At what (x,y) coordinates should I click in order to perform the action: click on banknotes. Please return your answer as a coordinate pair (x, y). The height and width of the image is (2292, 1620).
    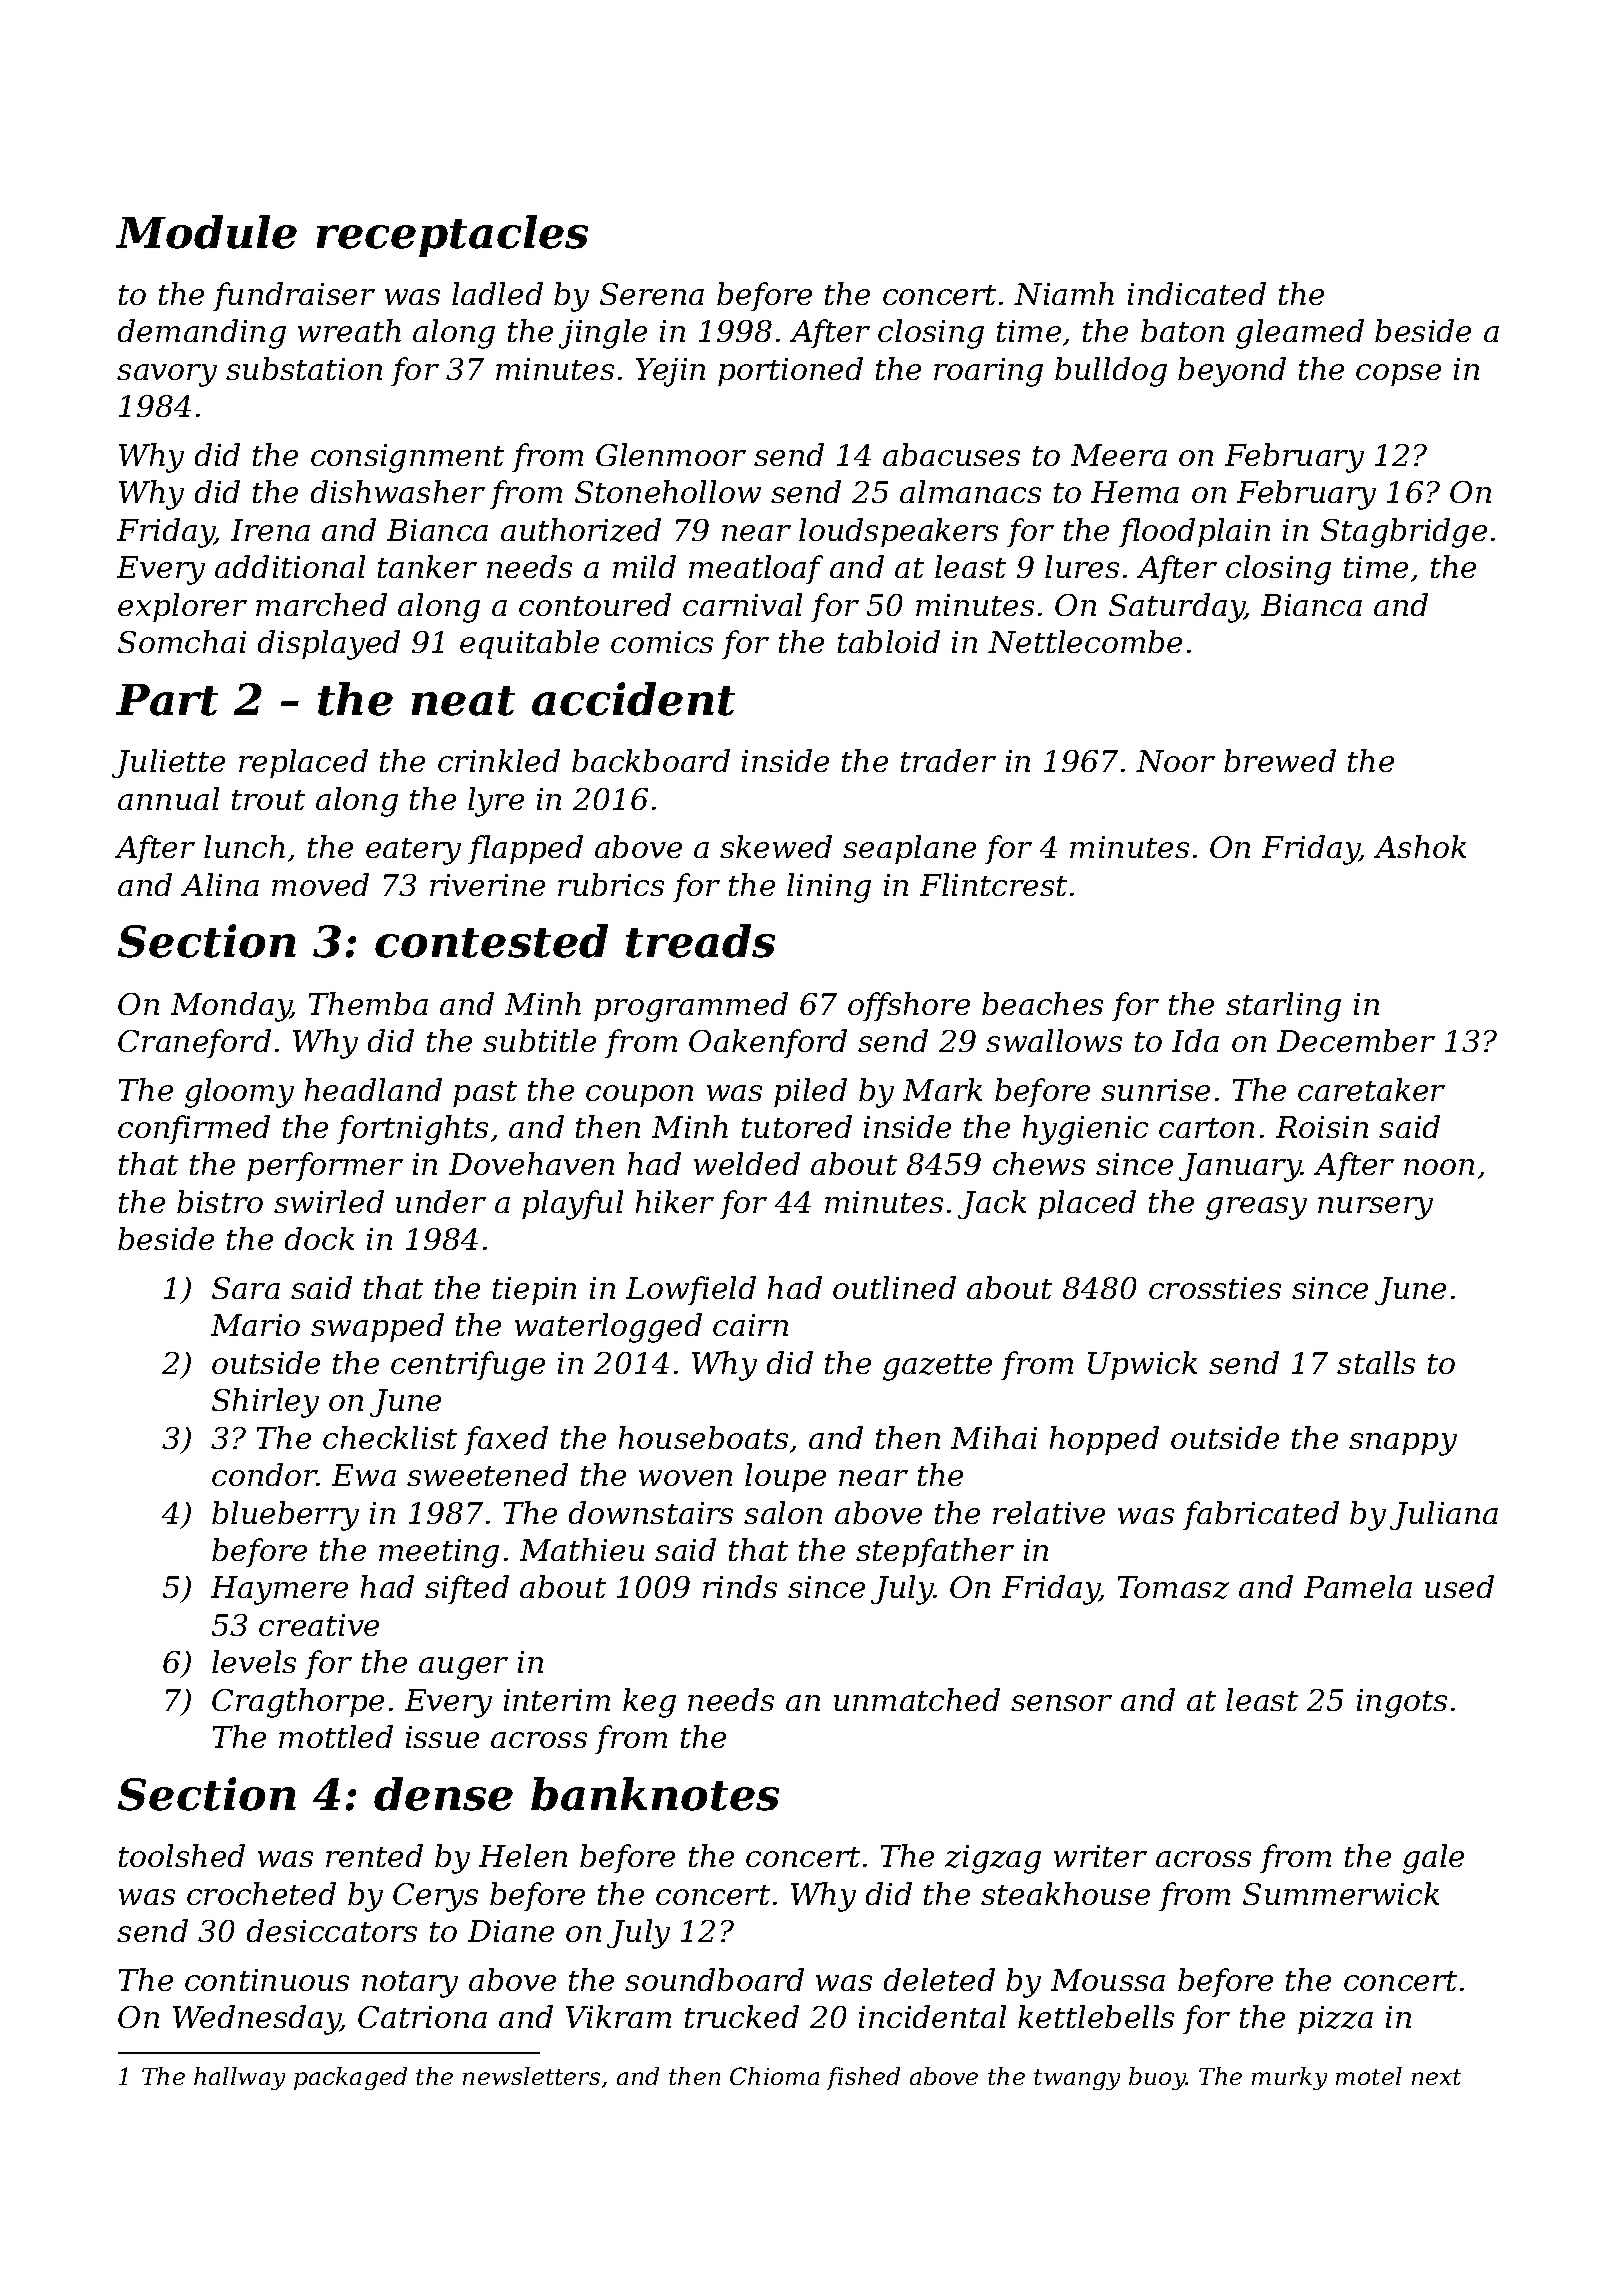
    Looking at the image, I should click on (655, 1794).
